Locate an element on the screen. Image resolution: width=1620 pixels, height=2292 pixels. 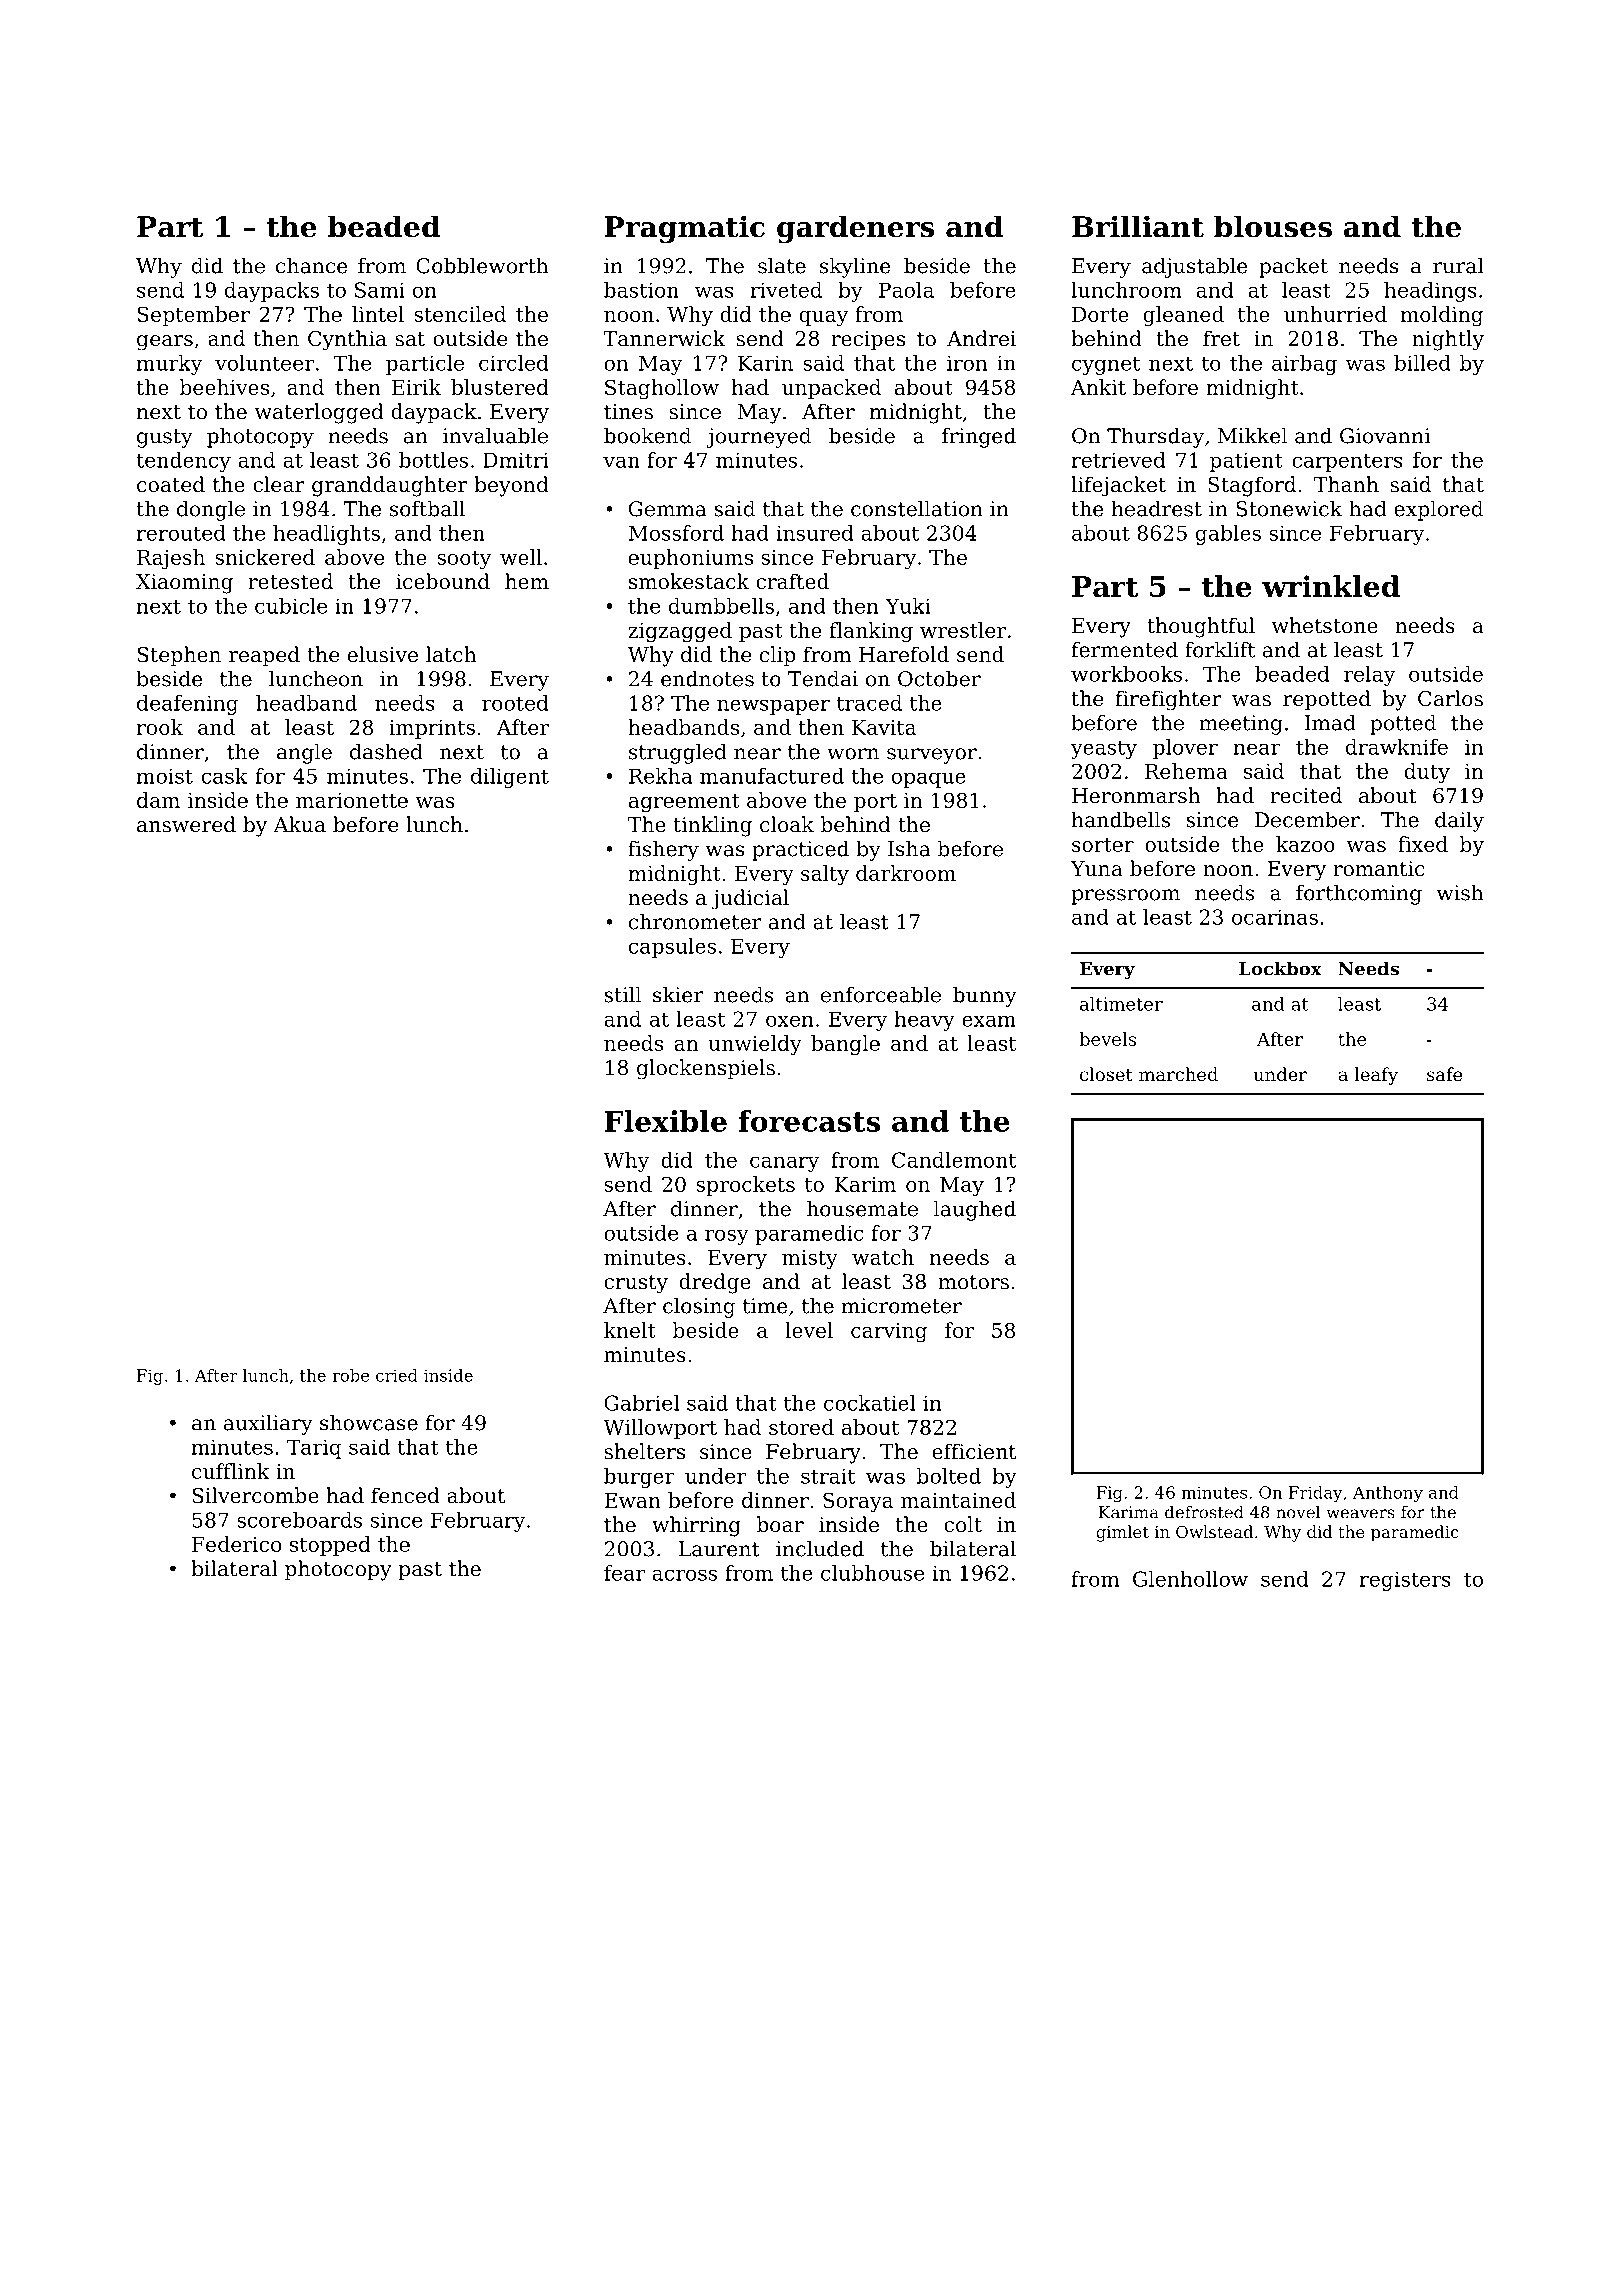
Glenhollow is located at coordinates (1190, 1579).
